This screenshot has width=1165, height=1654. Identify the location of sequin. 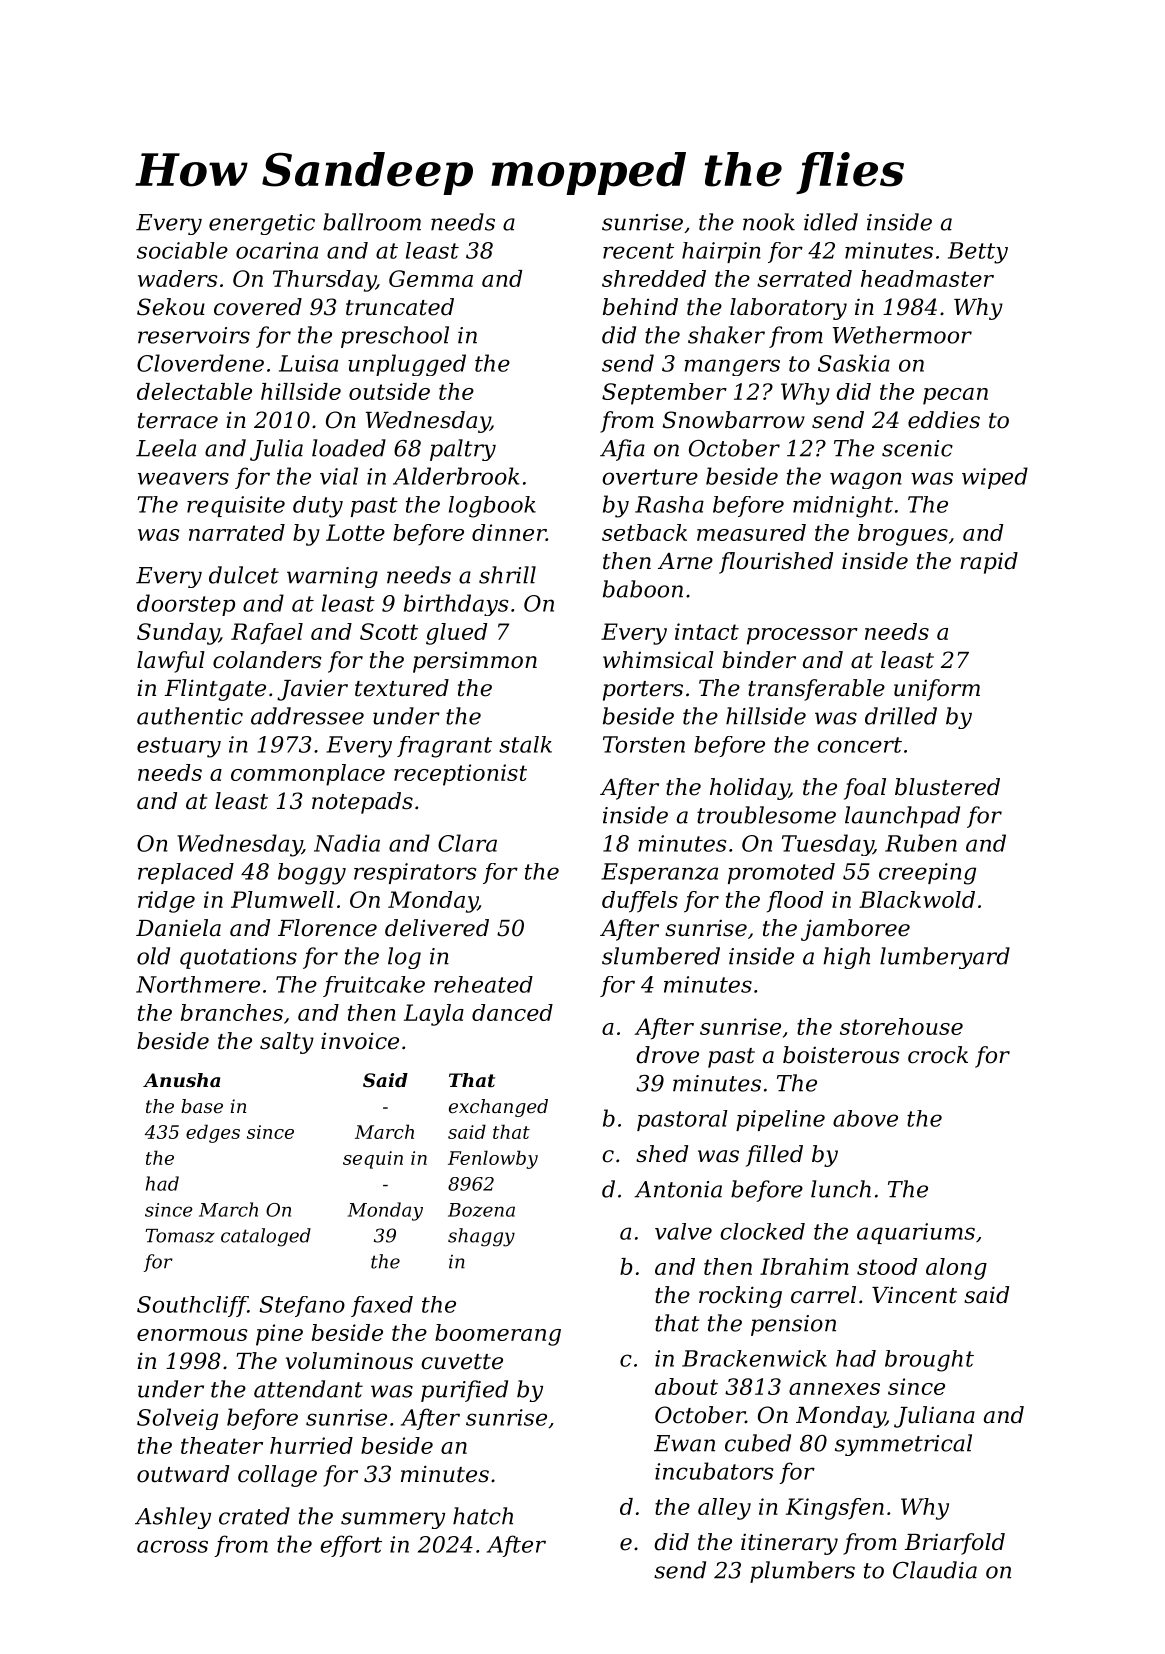
(373, 1160).
